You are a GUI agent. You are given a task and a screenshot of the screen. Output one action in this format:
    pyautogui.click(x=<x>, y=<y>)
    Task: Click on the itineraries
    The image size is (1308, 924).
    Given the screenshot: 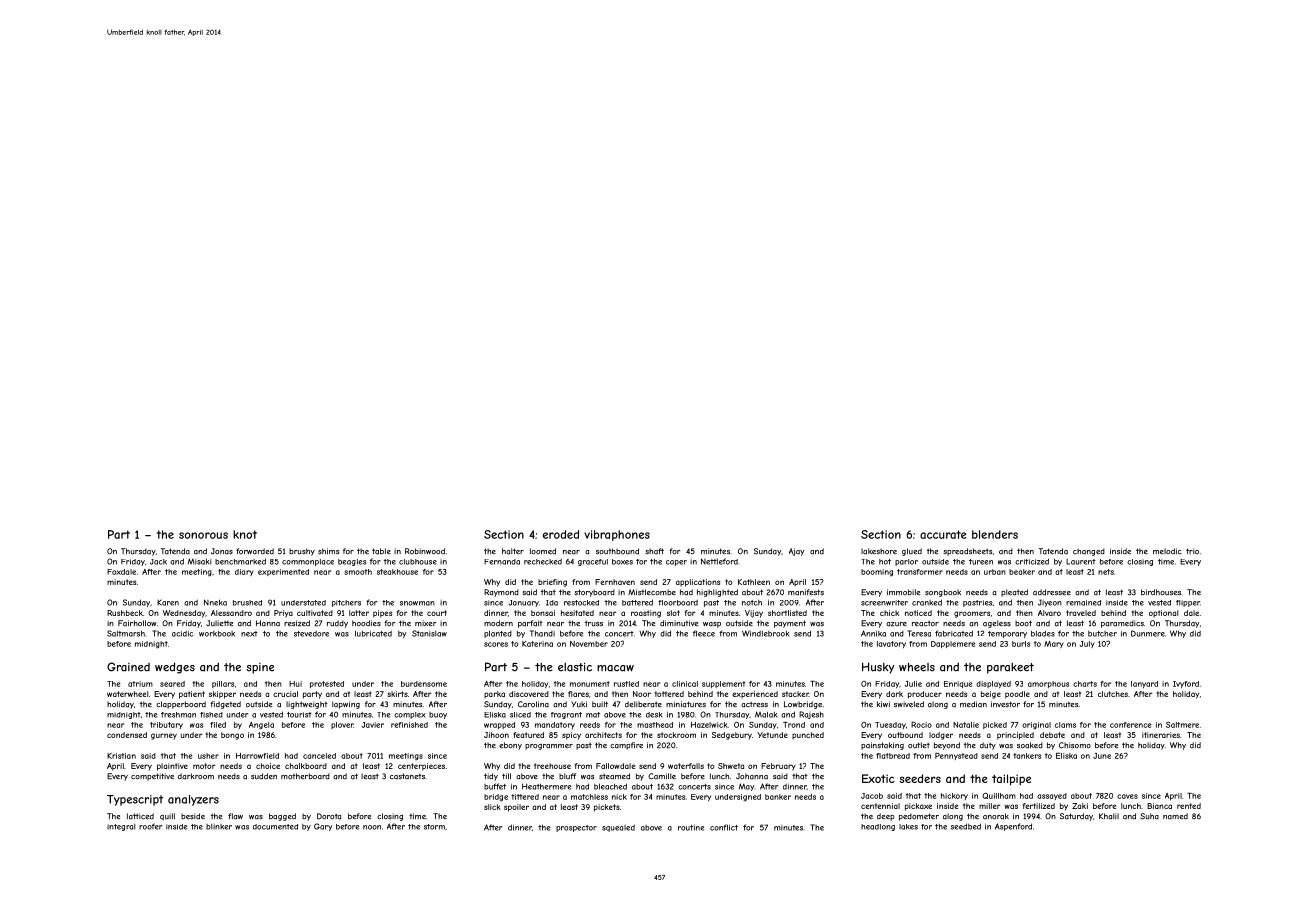 What is the action you would take?
    pyautogui.click(x=1161, y=735)
